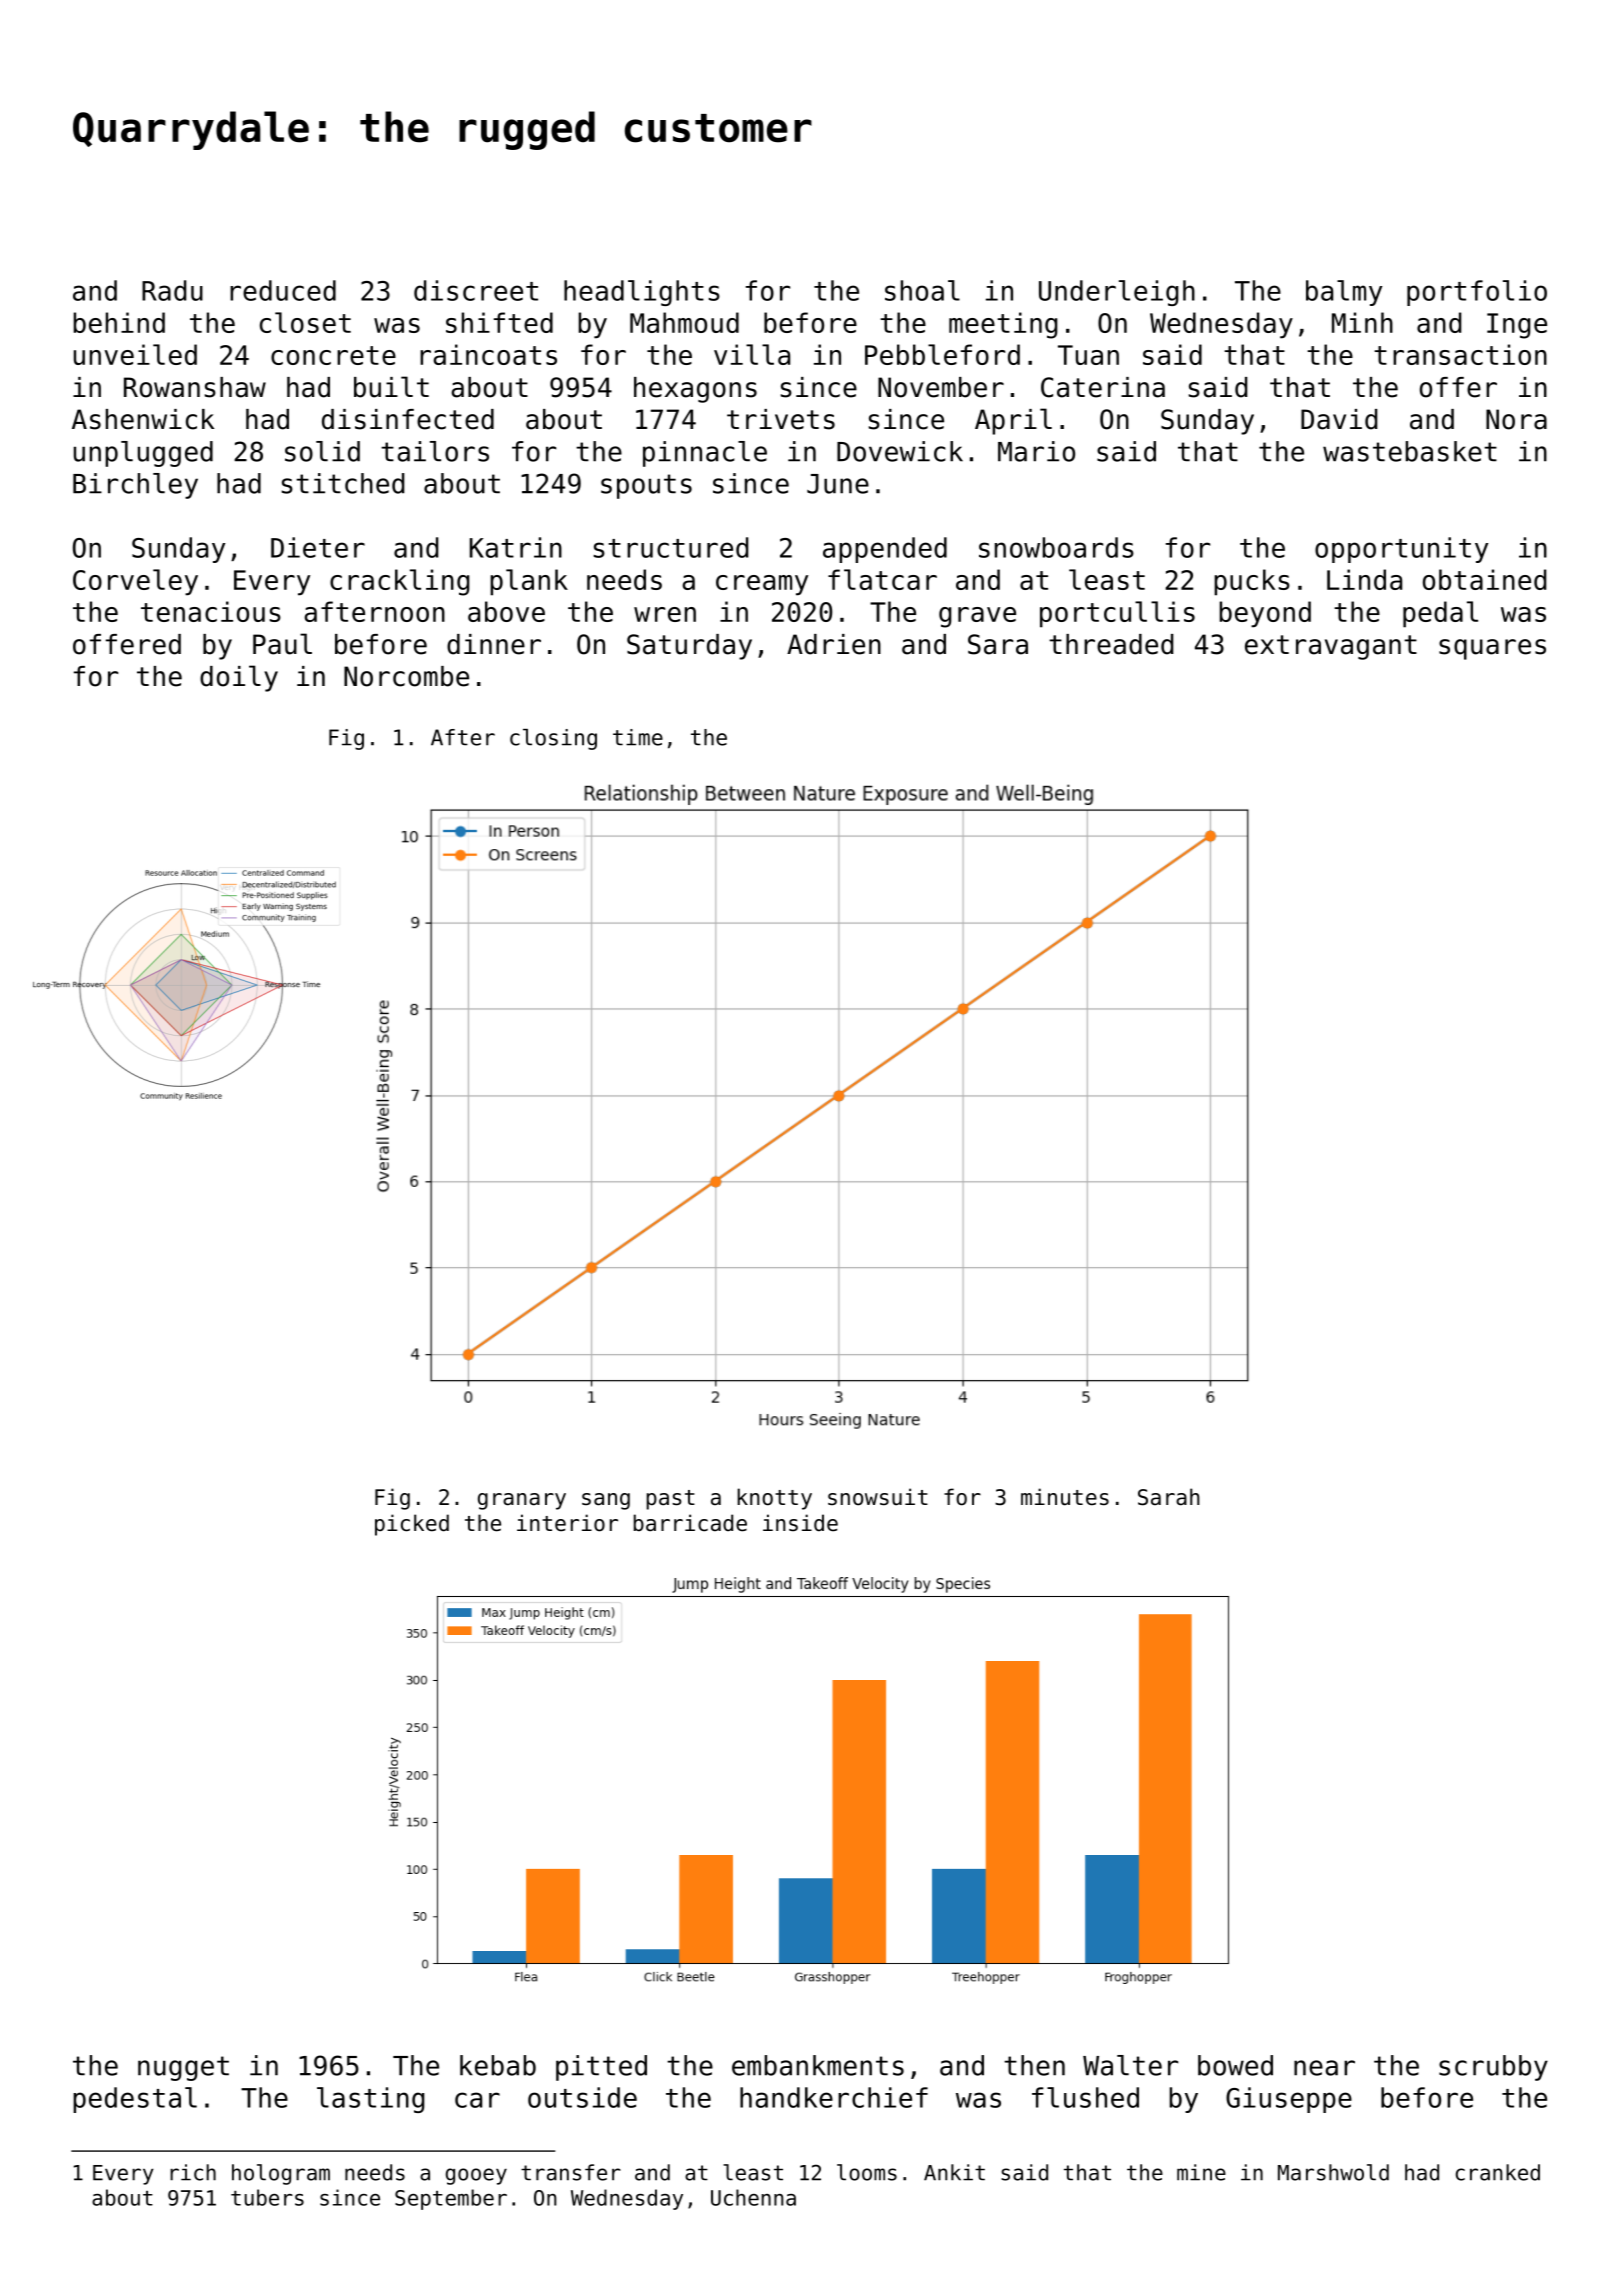 Image resolution: width=1620 pixels, height=2292 pixels. I want to click on kebab, so click(498, 2065).
